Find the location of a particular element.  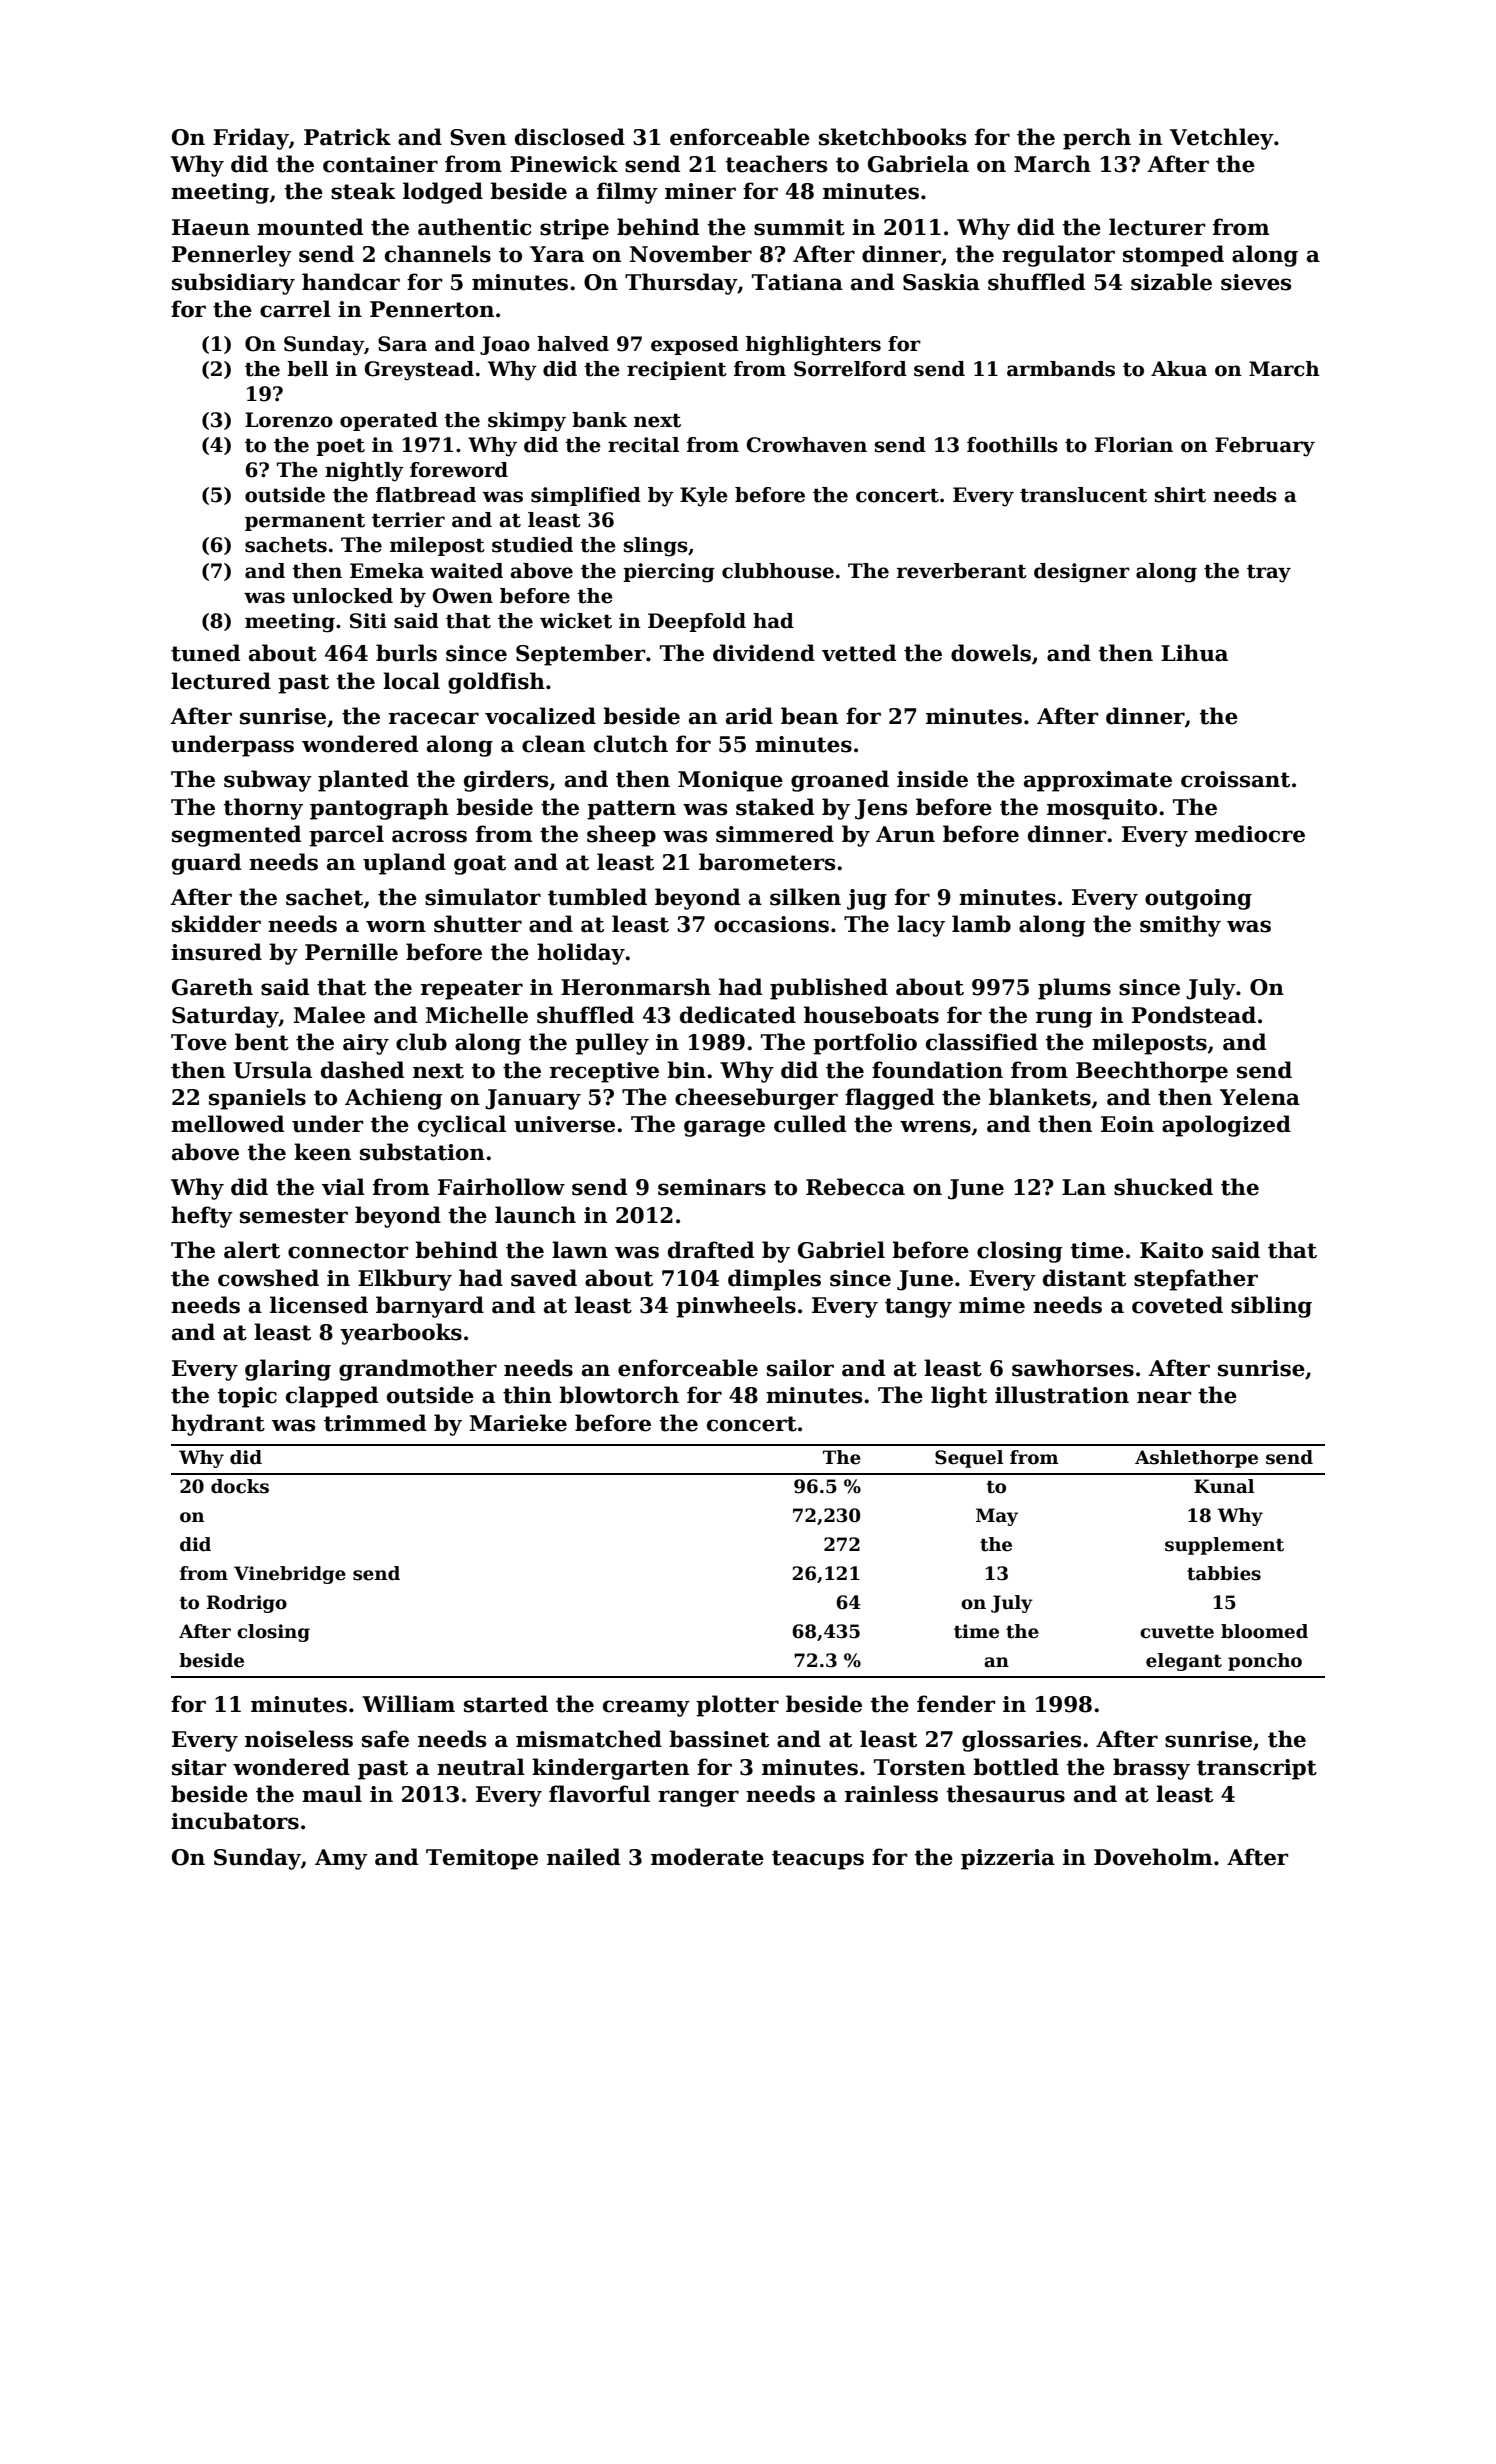

disclosed is located at coordinates (570, 137).
